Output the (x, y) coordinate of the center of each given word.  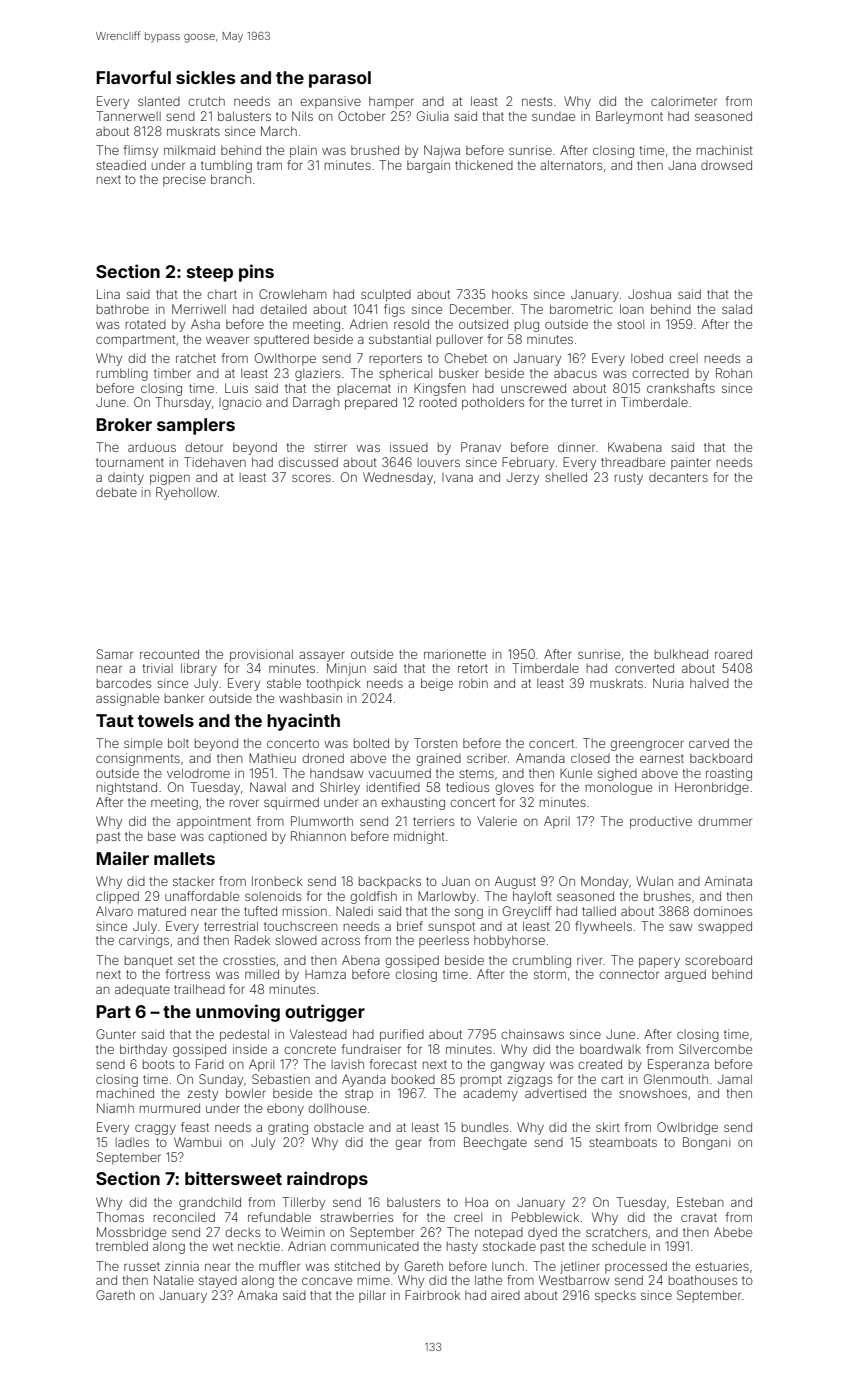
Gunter (116, 1034)
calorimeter (684, 101)
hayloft (532, 897)
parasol (340, 79)
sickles (205, 77)
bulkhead (681, 654)
